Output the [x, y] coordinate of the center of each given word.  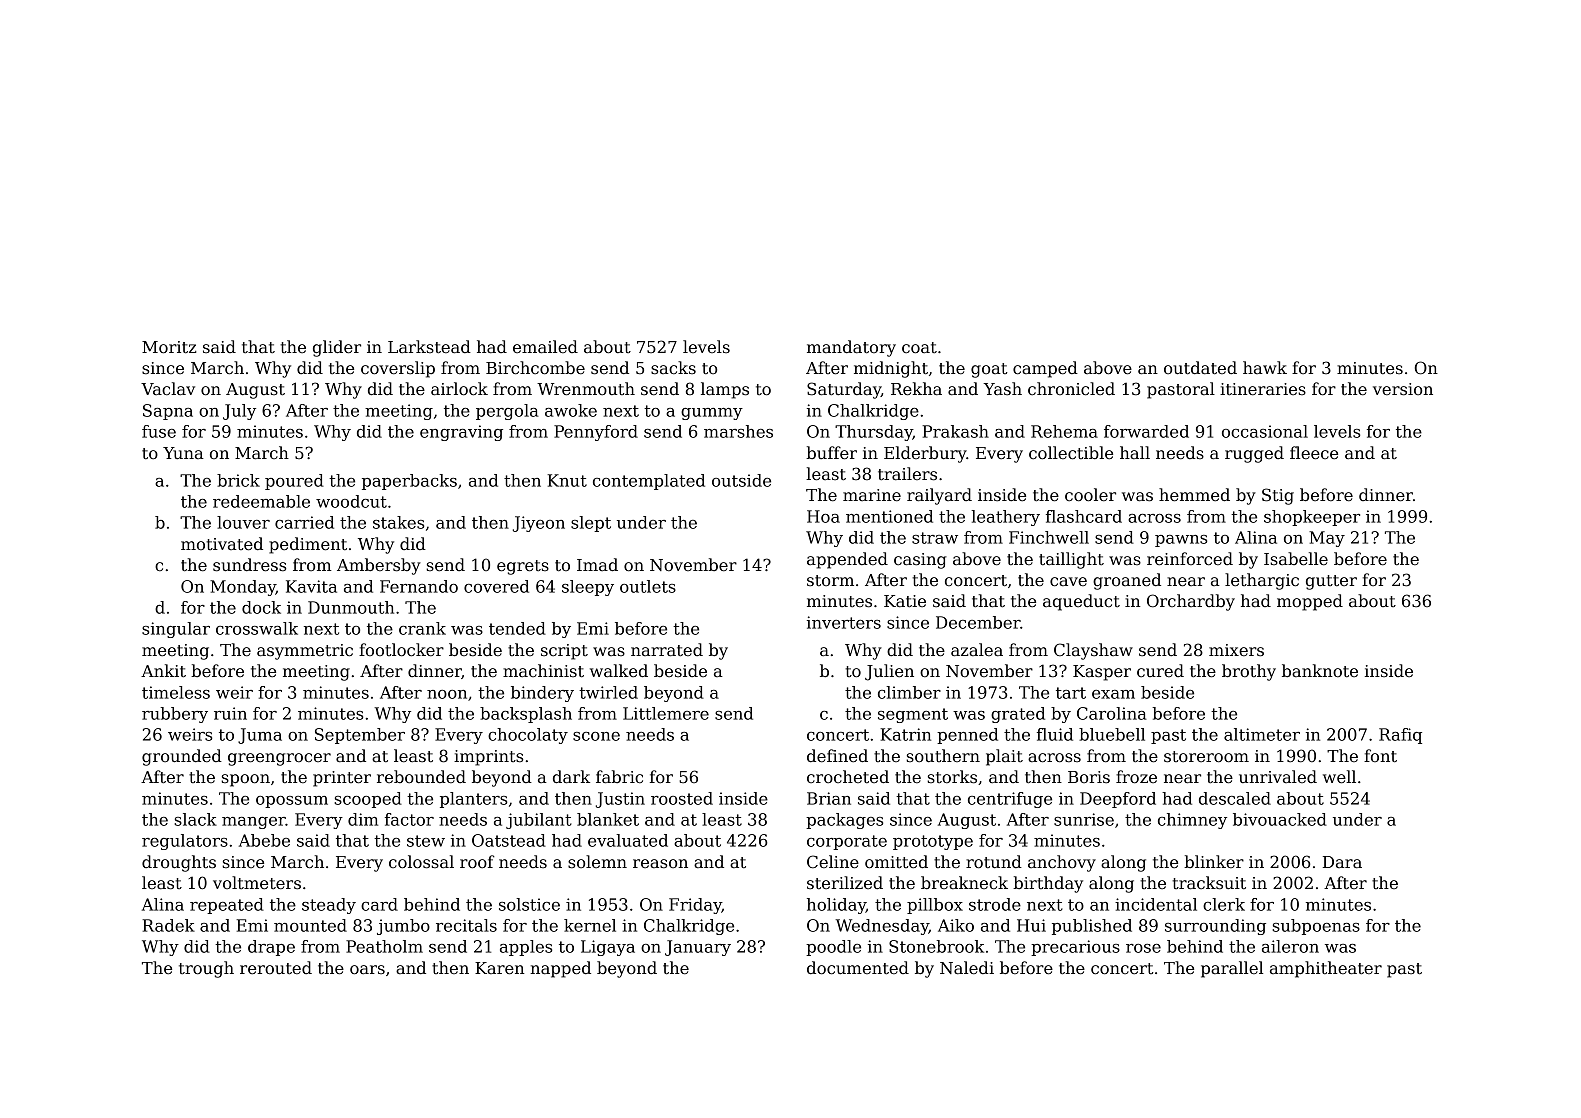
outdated [1200, 368]
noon [447, 694]
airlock [459, 389]
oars [367, 970]
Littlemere [666, 713]
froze [1136, 777]
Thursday [874, 433]
